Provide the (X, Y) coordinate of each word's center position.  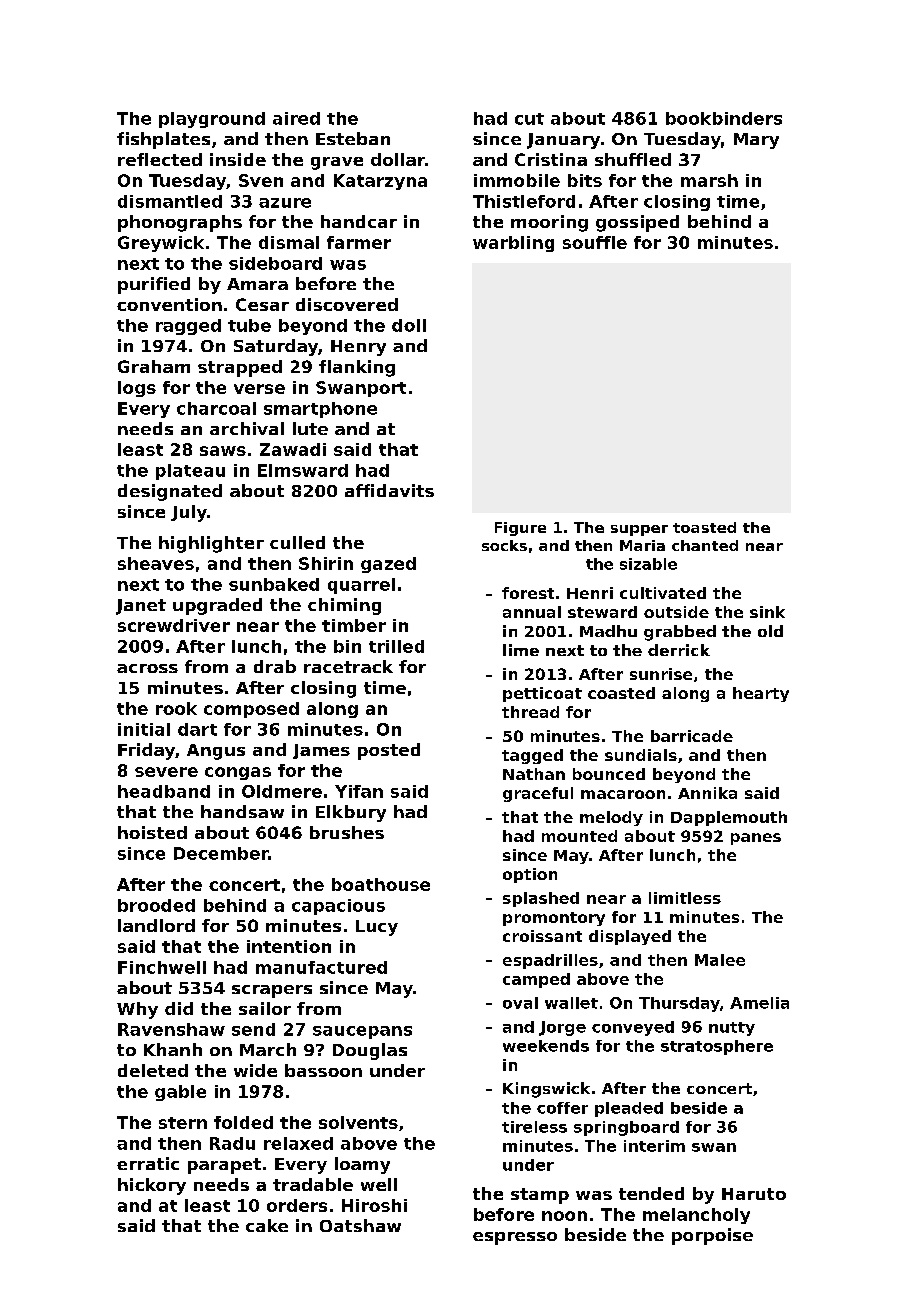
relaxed (298, 1143)
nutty (732, 1029)
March (268, 1049)
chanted (705, 545)
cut (529, 119)
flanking (357, 368)
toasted (704, 527)
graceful (538, 794)
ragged (188, 327)
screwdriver (174, 625)
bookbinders (724, 118)
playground (212, 120)
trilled (396, 646)
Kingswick (546, 1090)
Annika (707, 793)
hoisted (152, 832)
